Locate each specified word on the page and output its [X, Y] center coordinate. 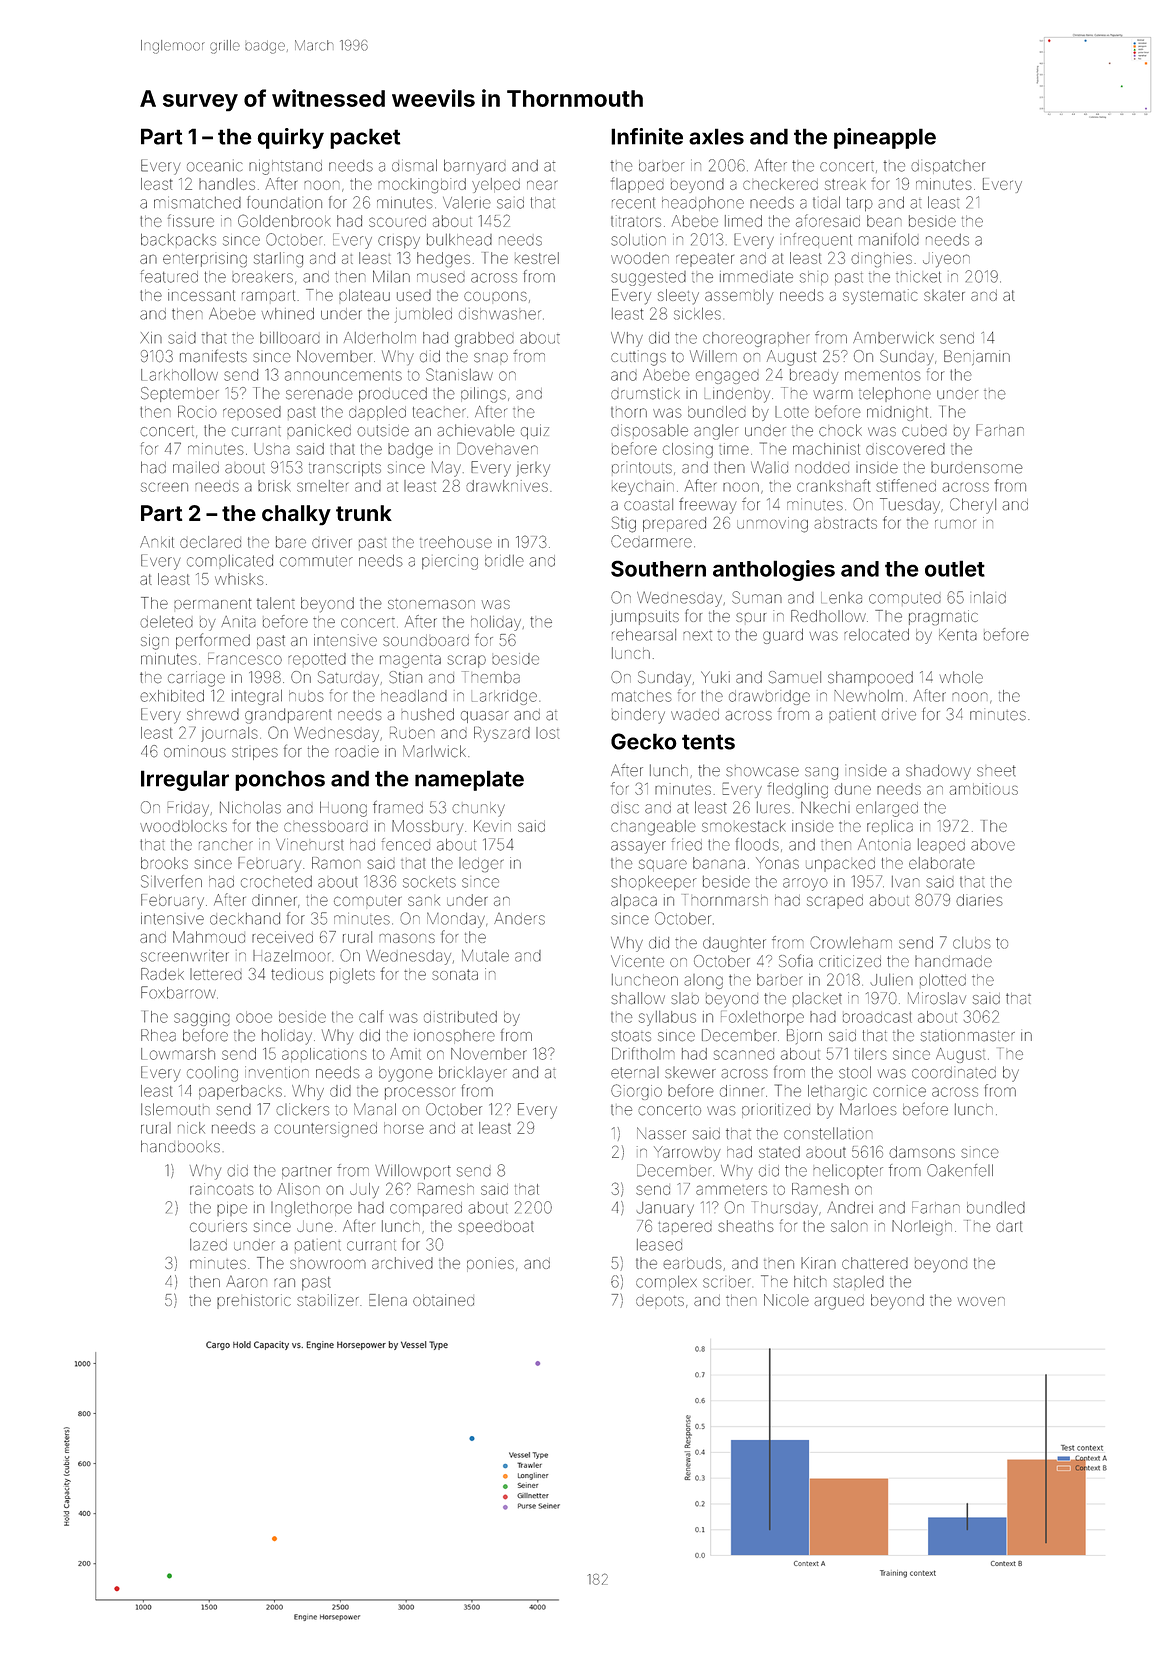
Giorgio [636, 1092]
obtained [443, 1300]
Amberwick [893, 338]
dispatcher [948, 167]
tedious [297, 974]
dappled [377, 413]
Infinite [647, 136]
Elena [388, 1300]
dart [1009, 1226]
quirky [291, 138]
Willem [713, 356]
